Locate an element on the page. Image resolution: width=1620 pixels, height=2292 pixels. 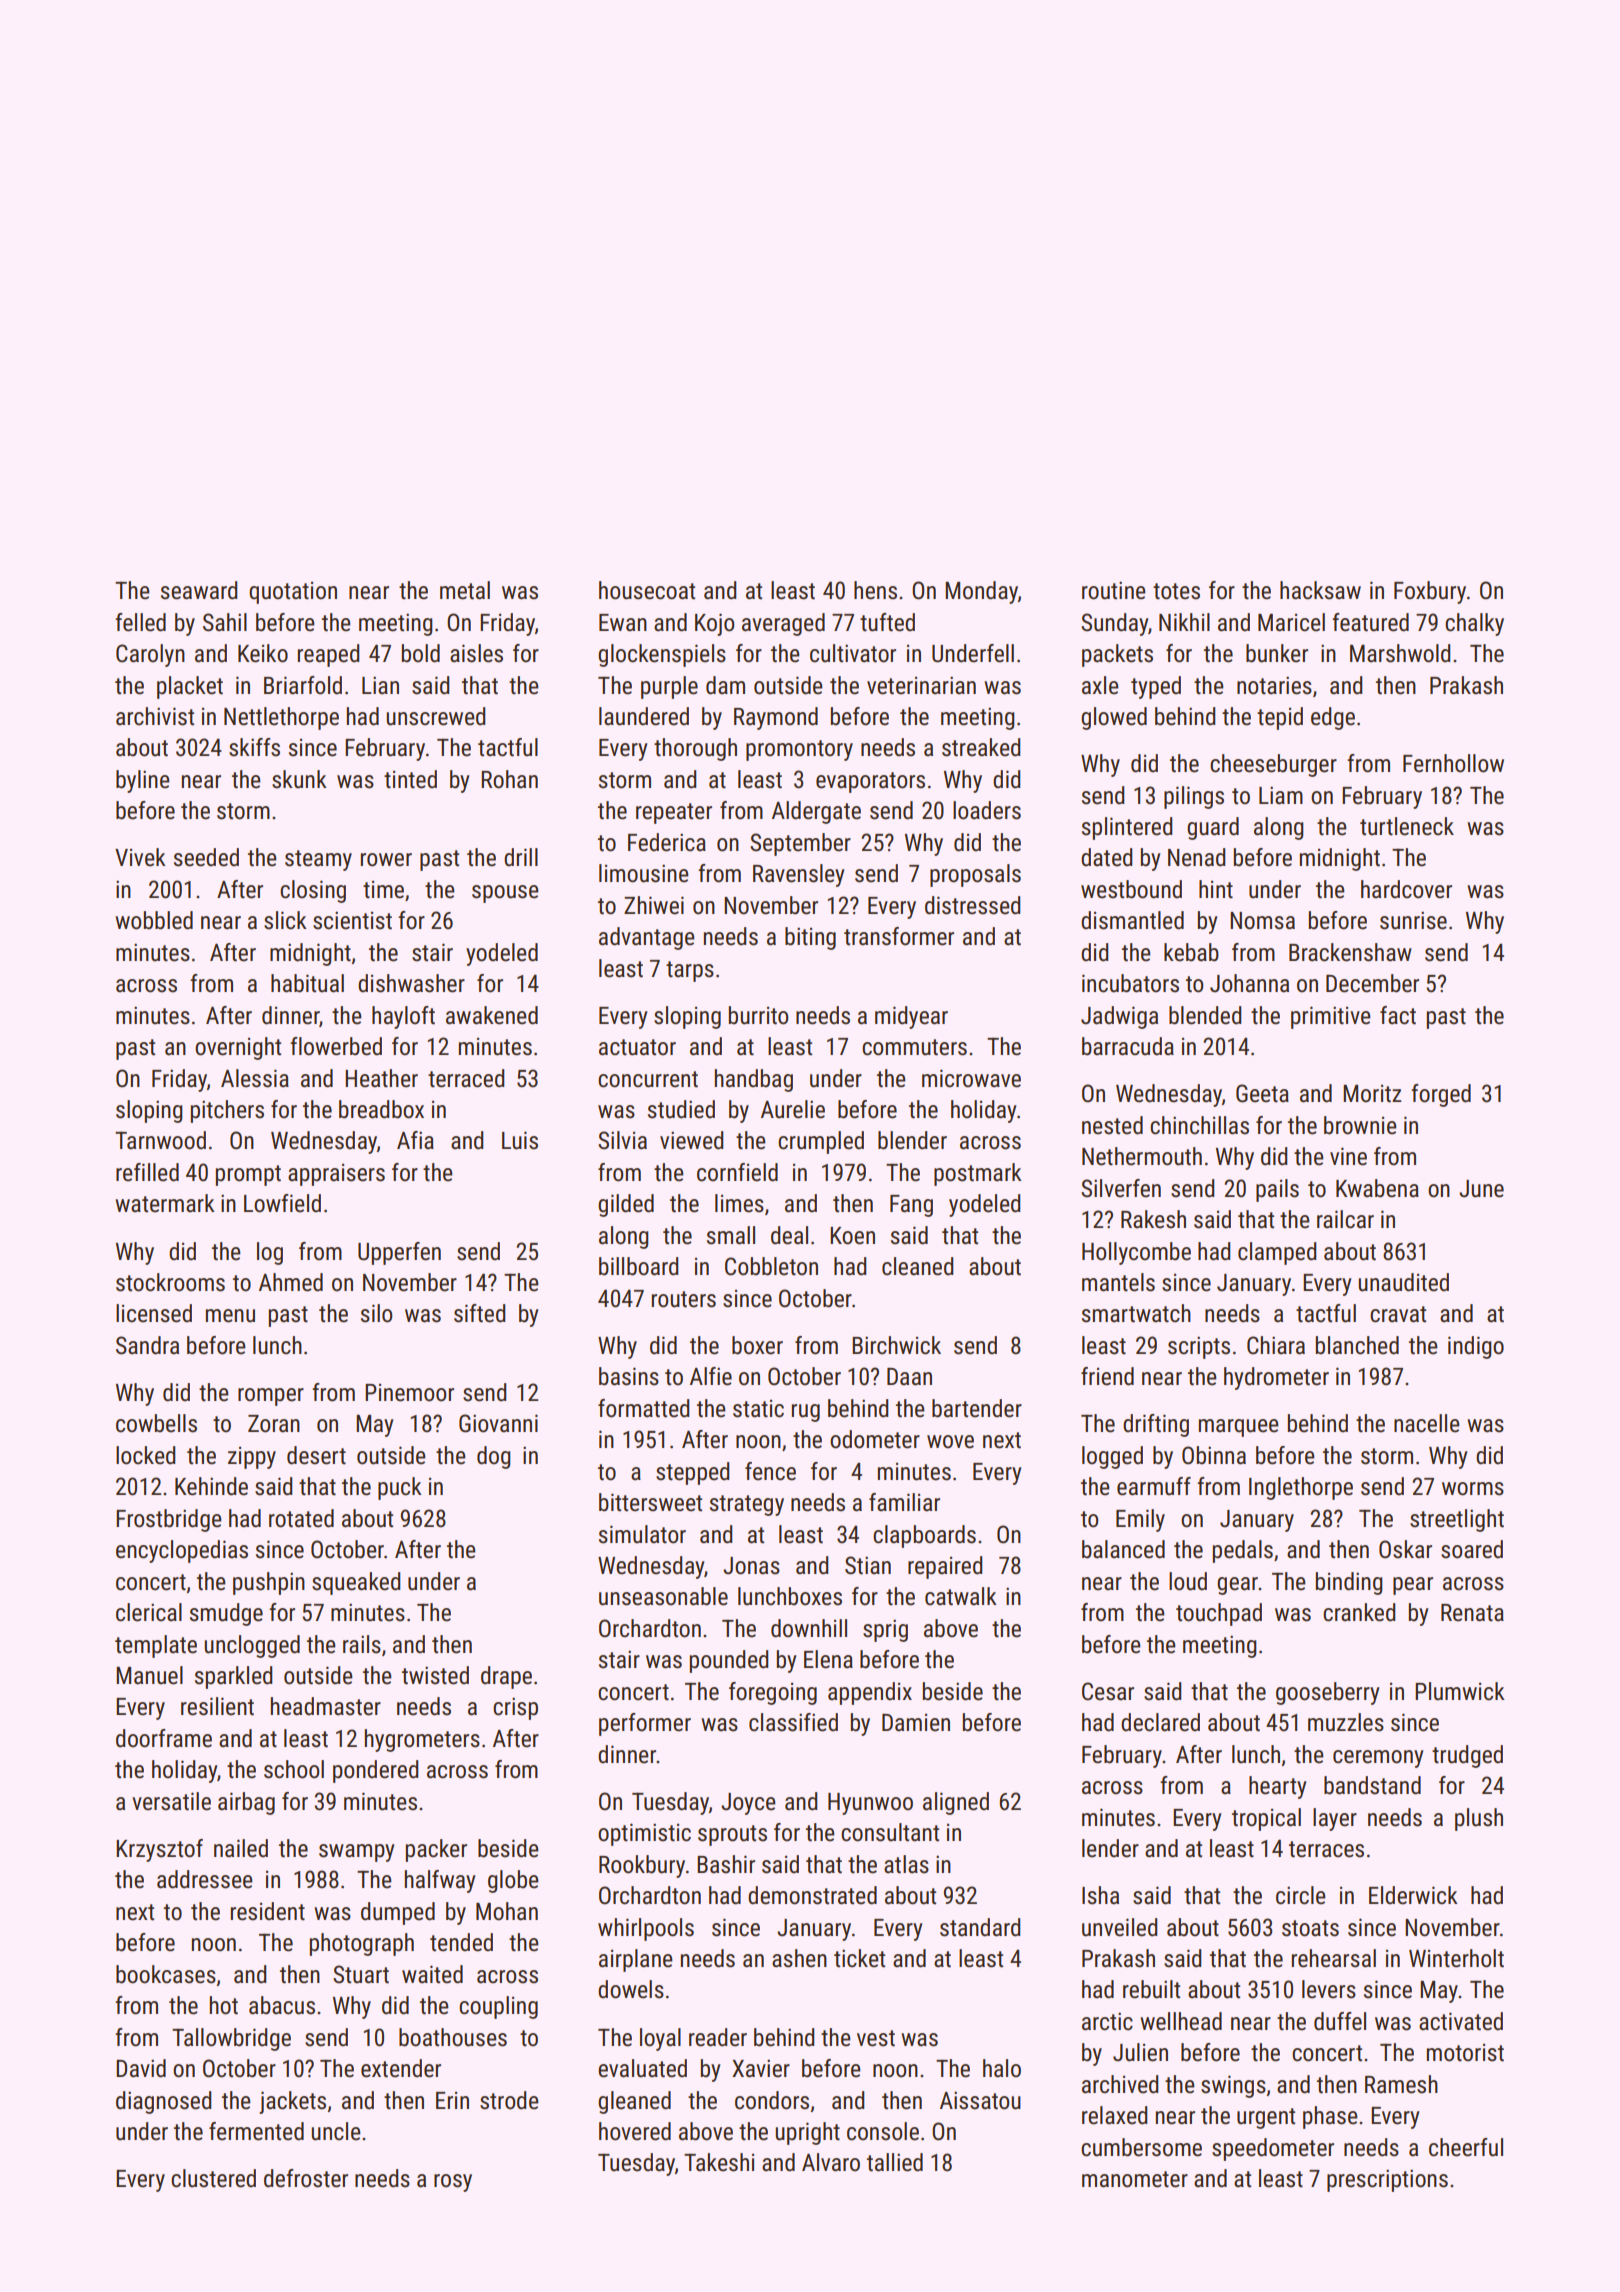
Sandra is located at coordinates (147, 1345).
